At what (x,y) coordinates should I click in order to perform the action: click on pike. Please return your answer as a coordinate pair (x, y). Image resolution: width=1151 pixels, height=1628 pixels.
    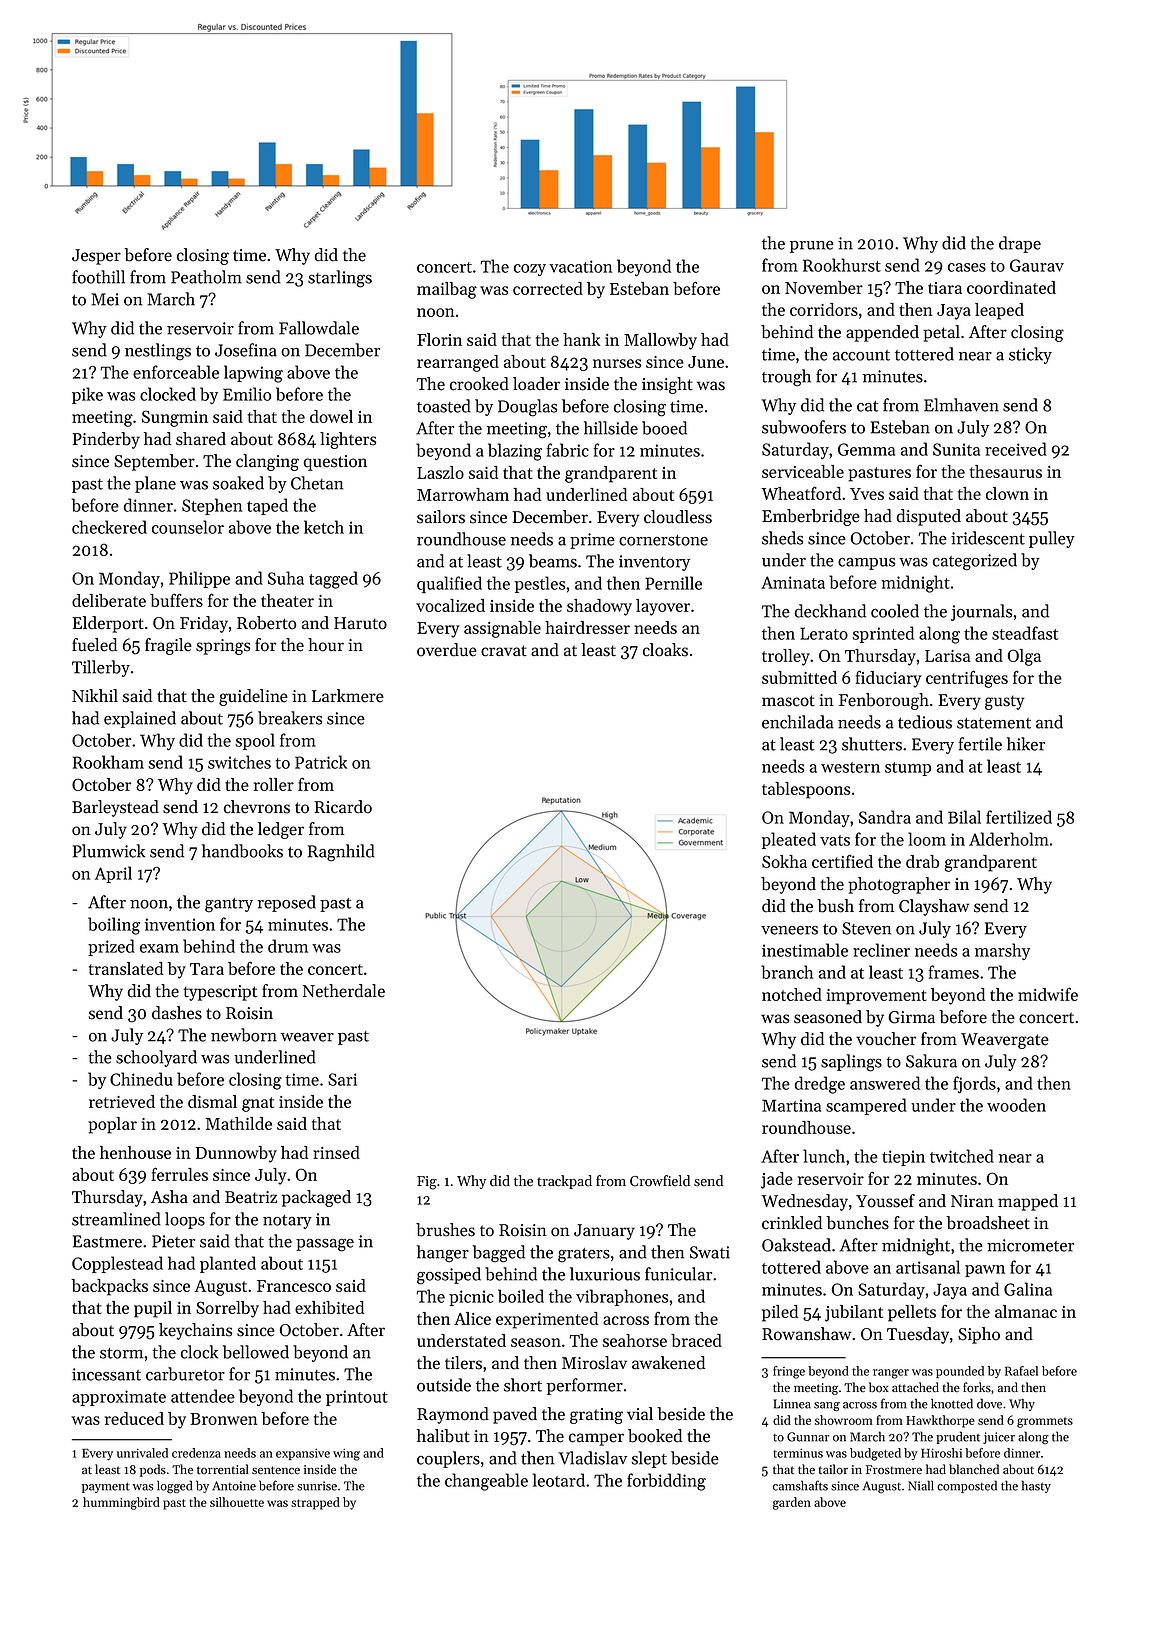
    Looking at the image, I should click on (87, 395).
